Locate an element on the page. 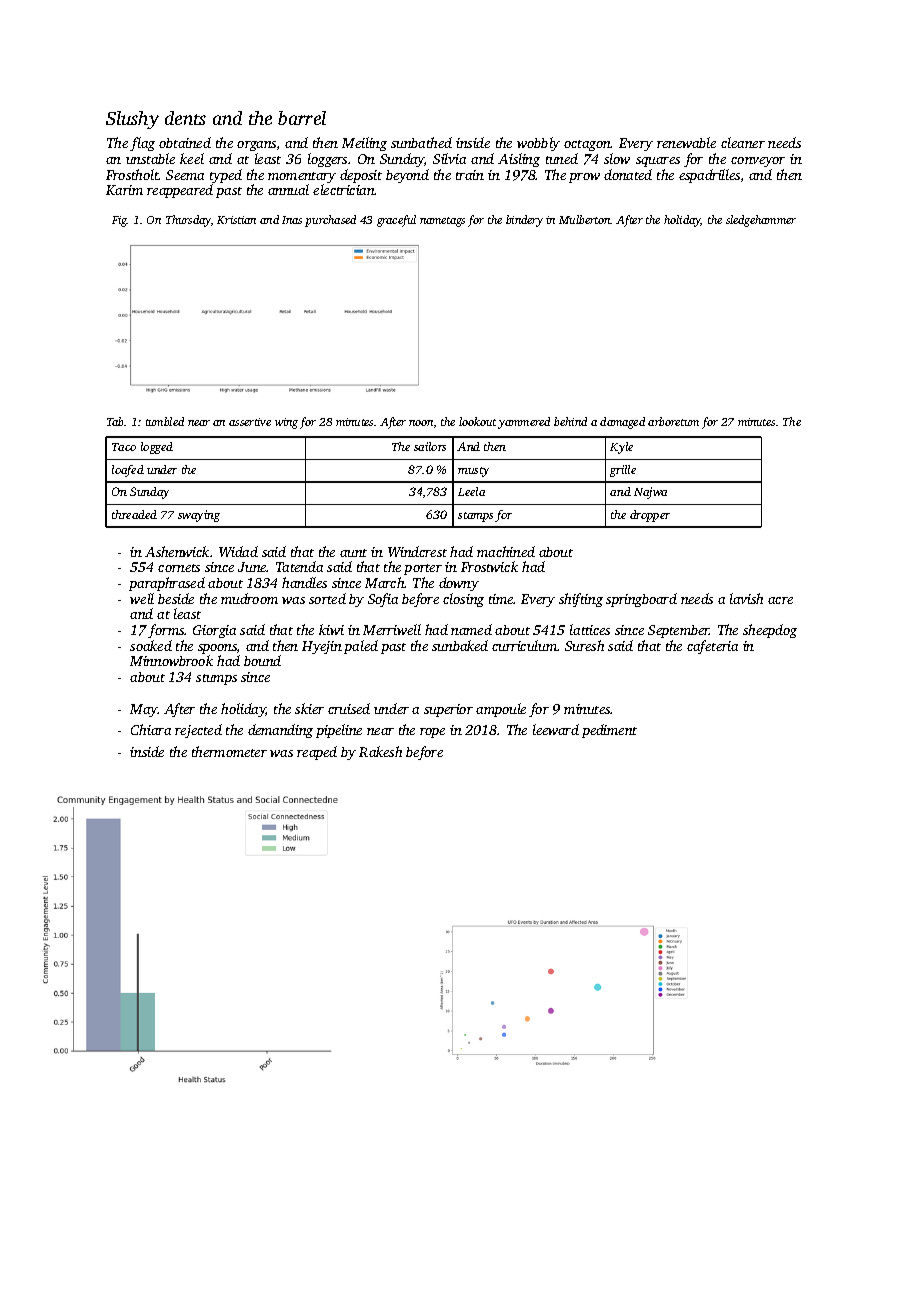  damaged is located at coordinates (622, 423).
